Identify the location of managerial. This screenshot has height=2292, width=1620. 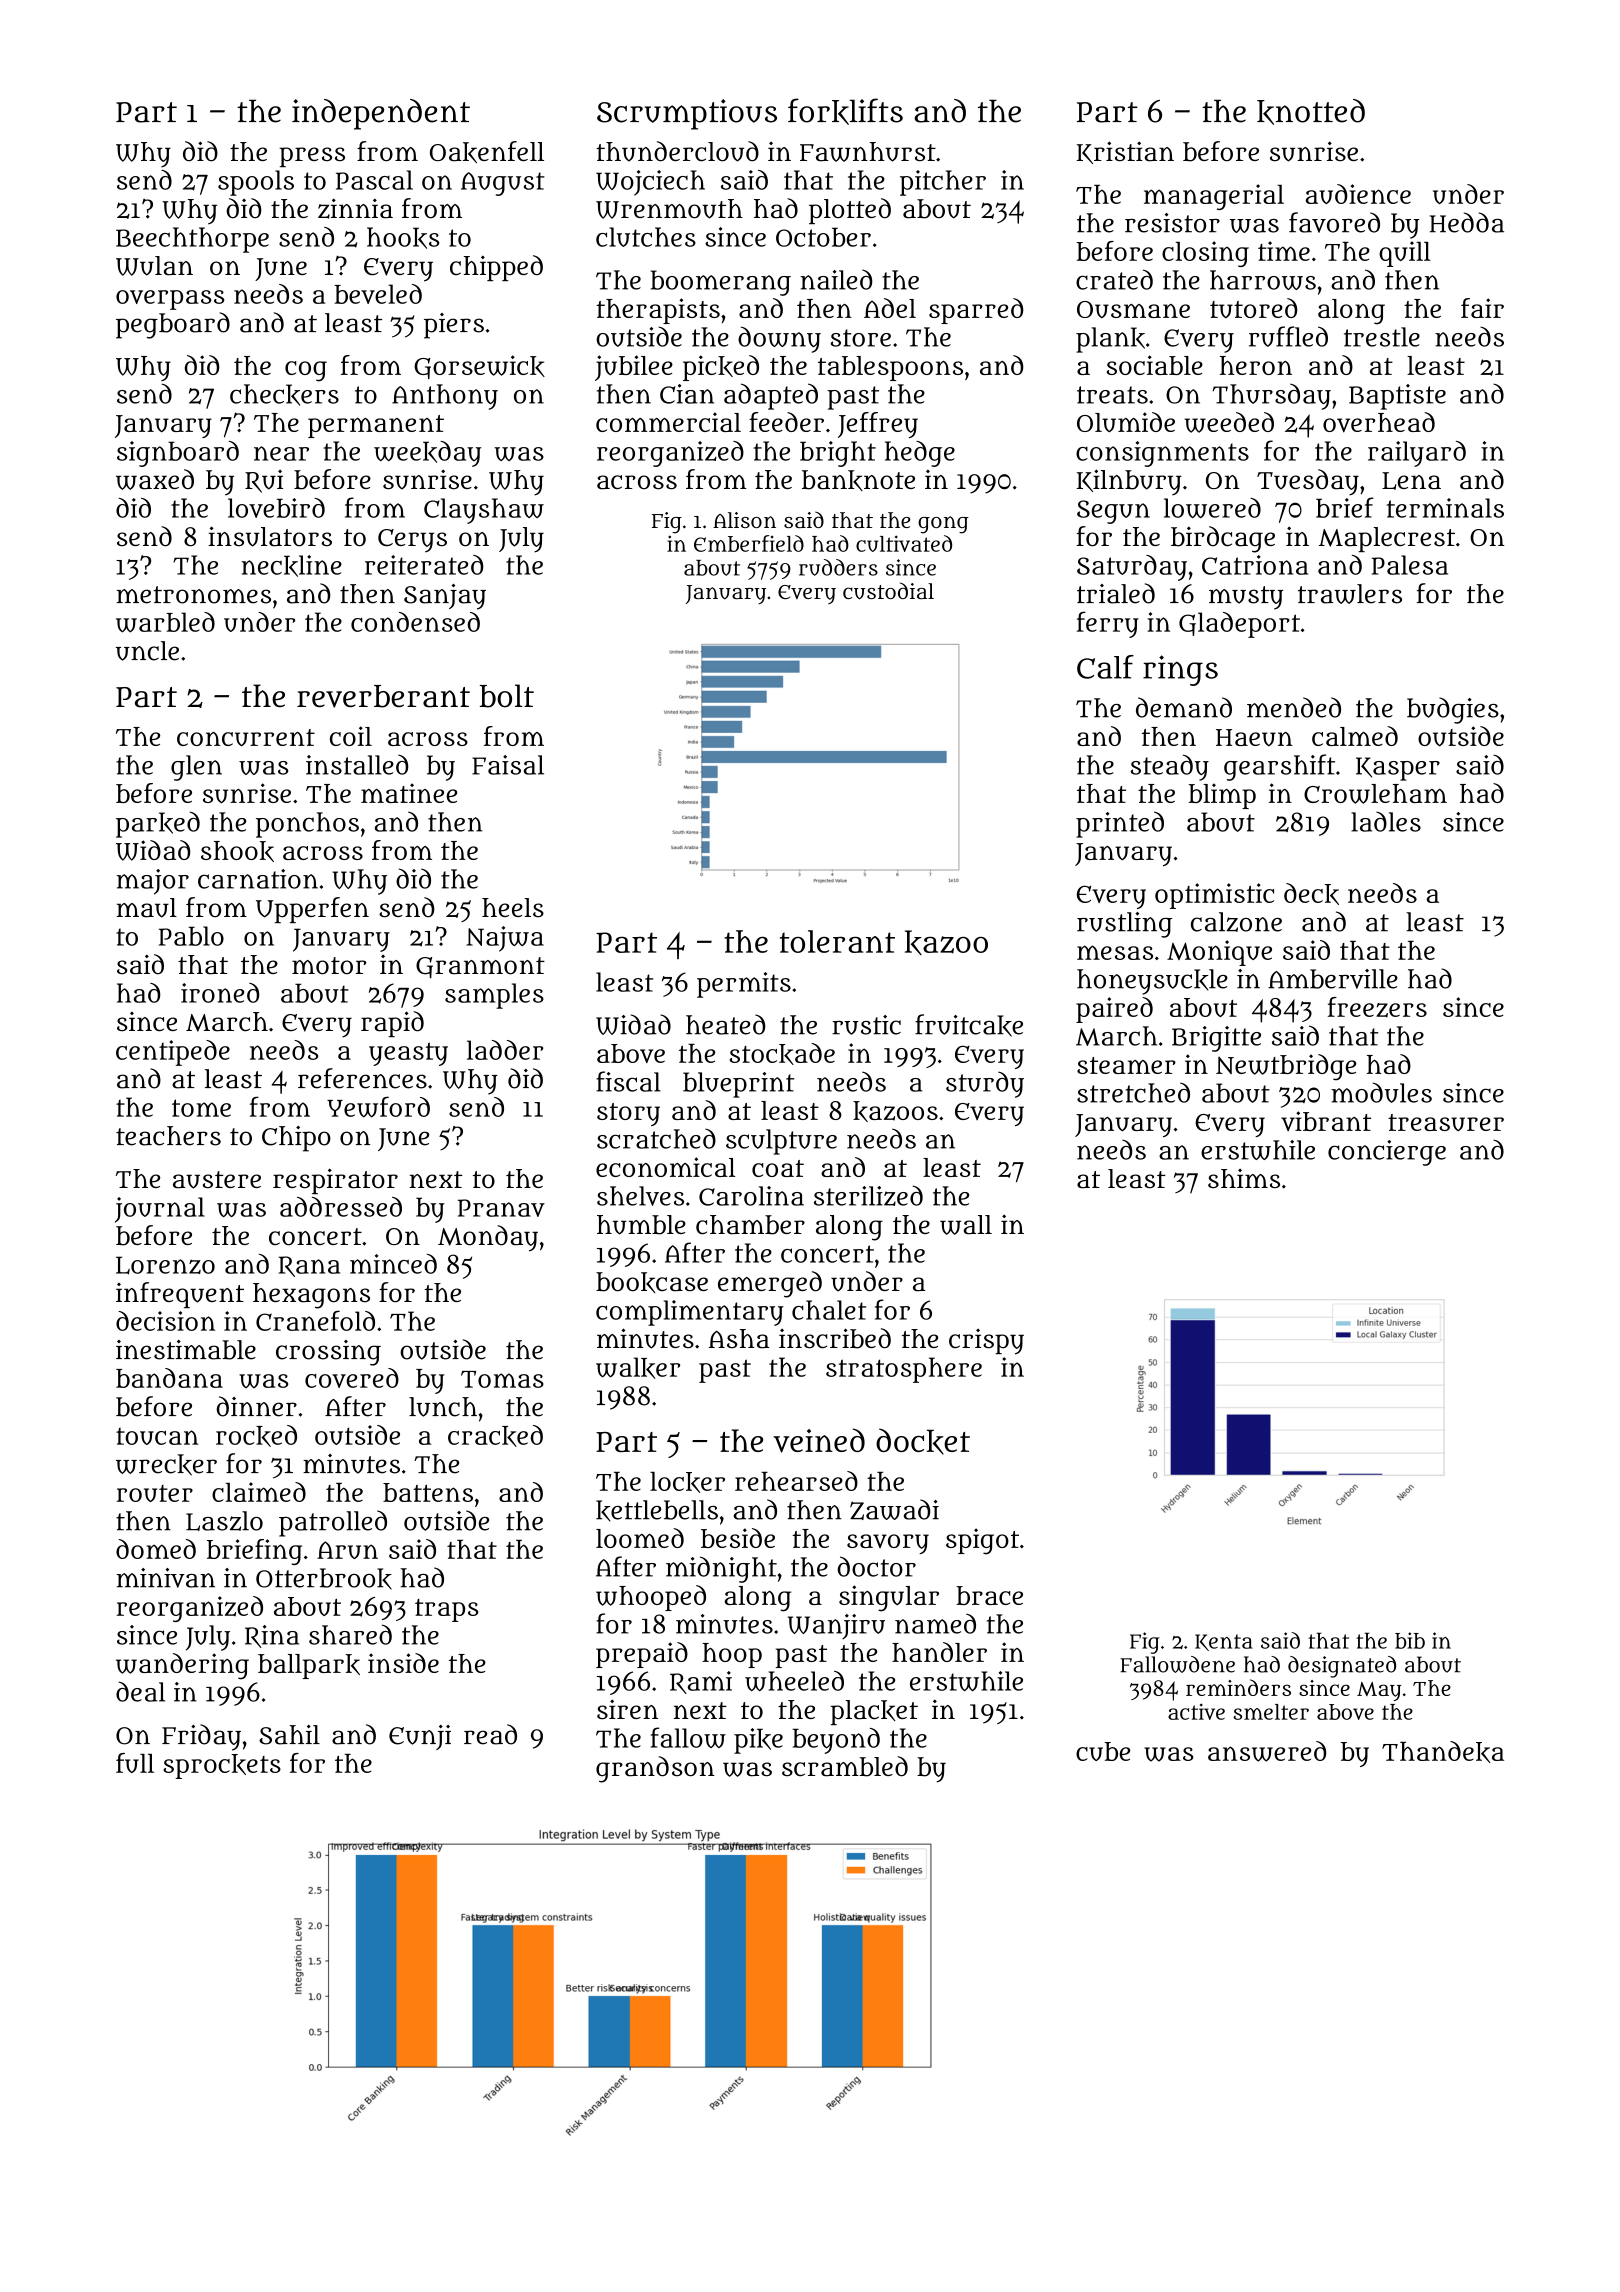
(1214, 197).
